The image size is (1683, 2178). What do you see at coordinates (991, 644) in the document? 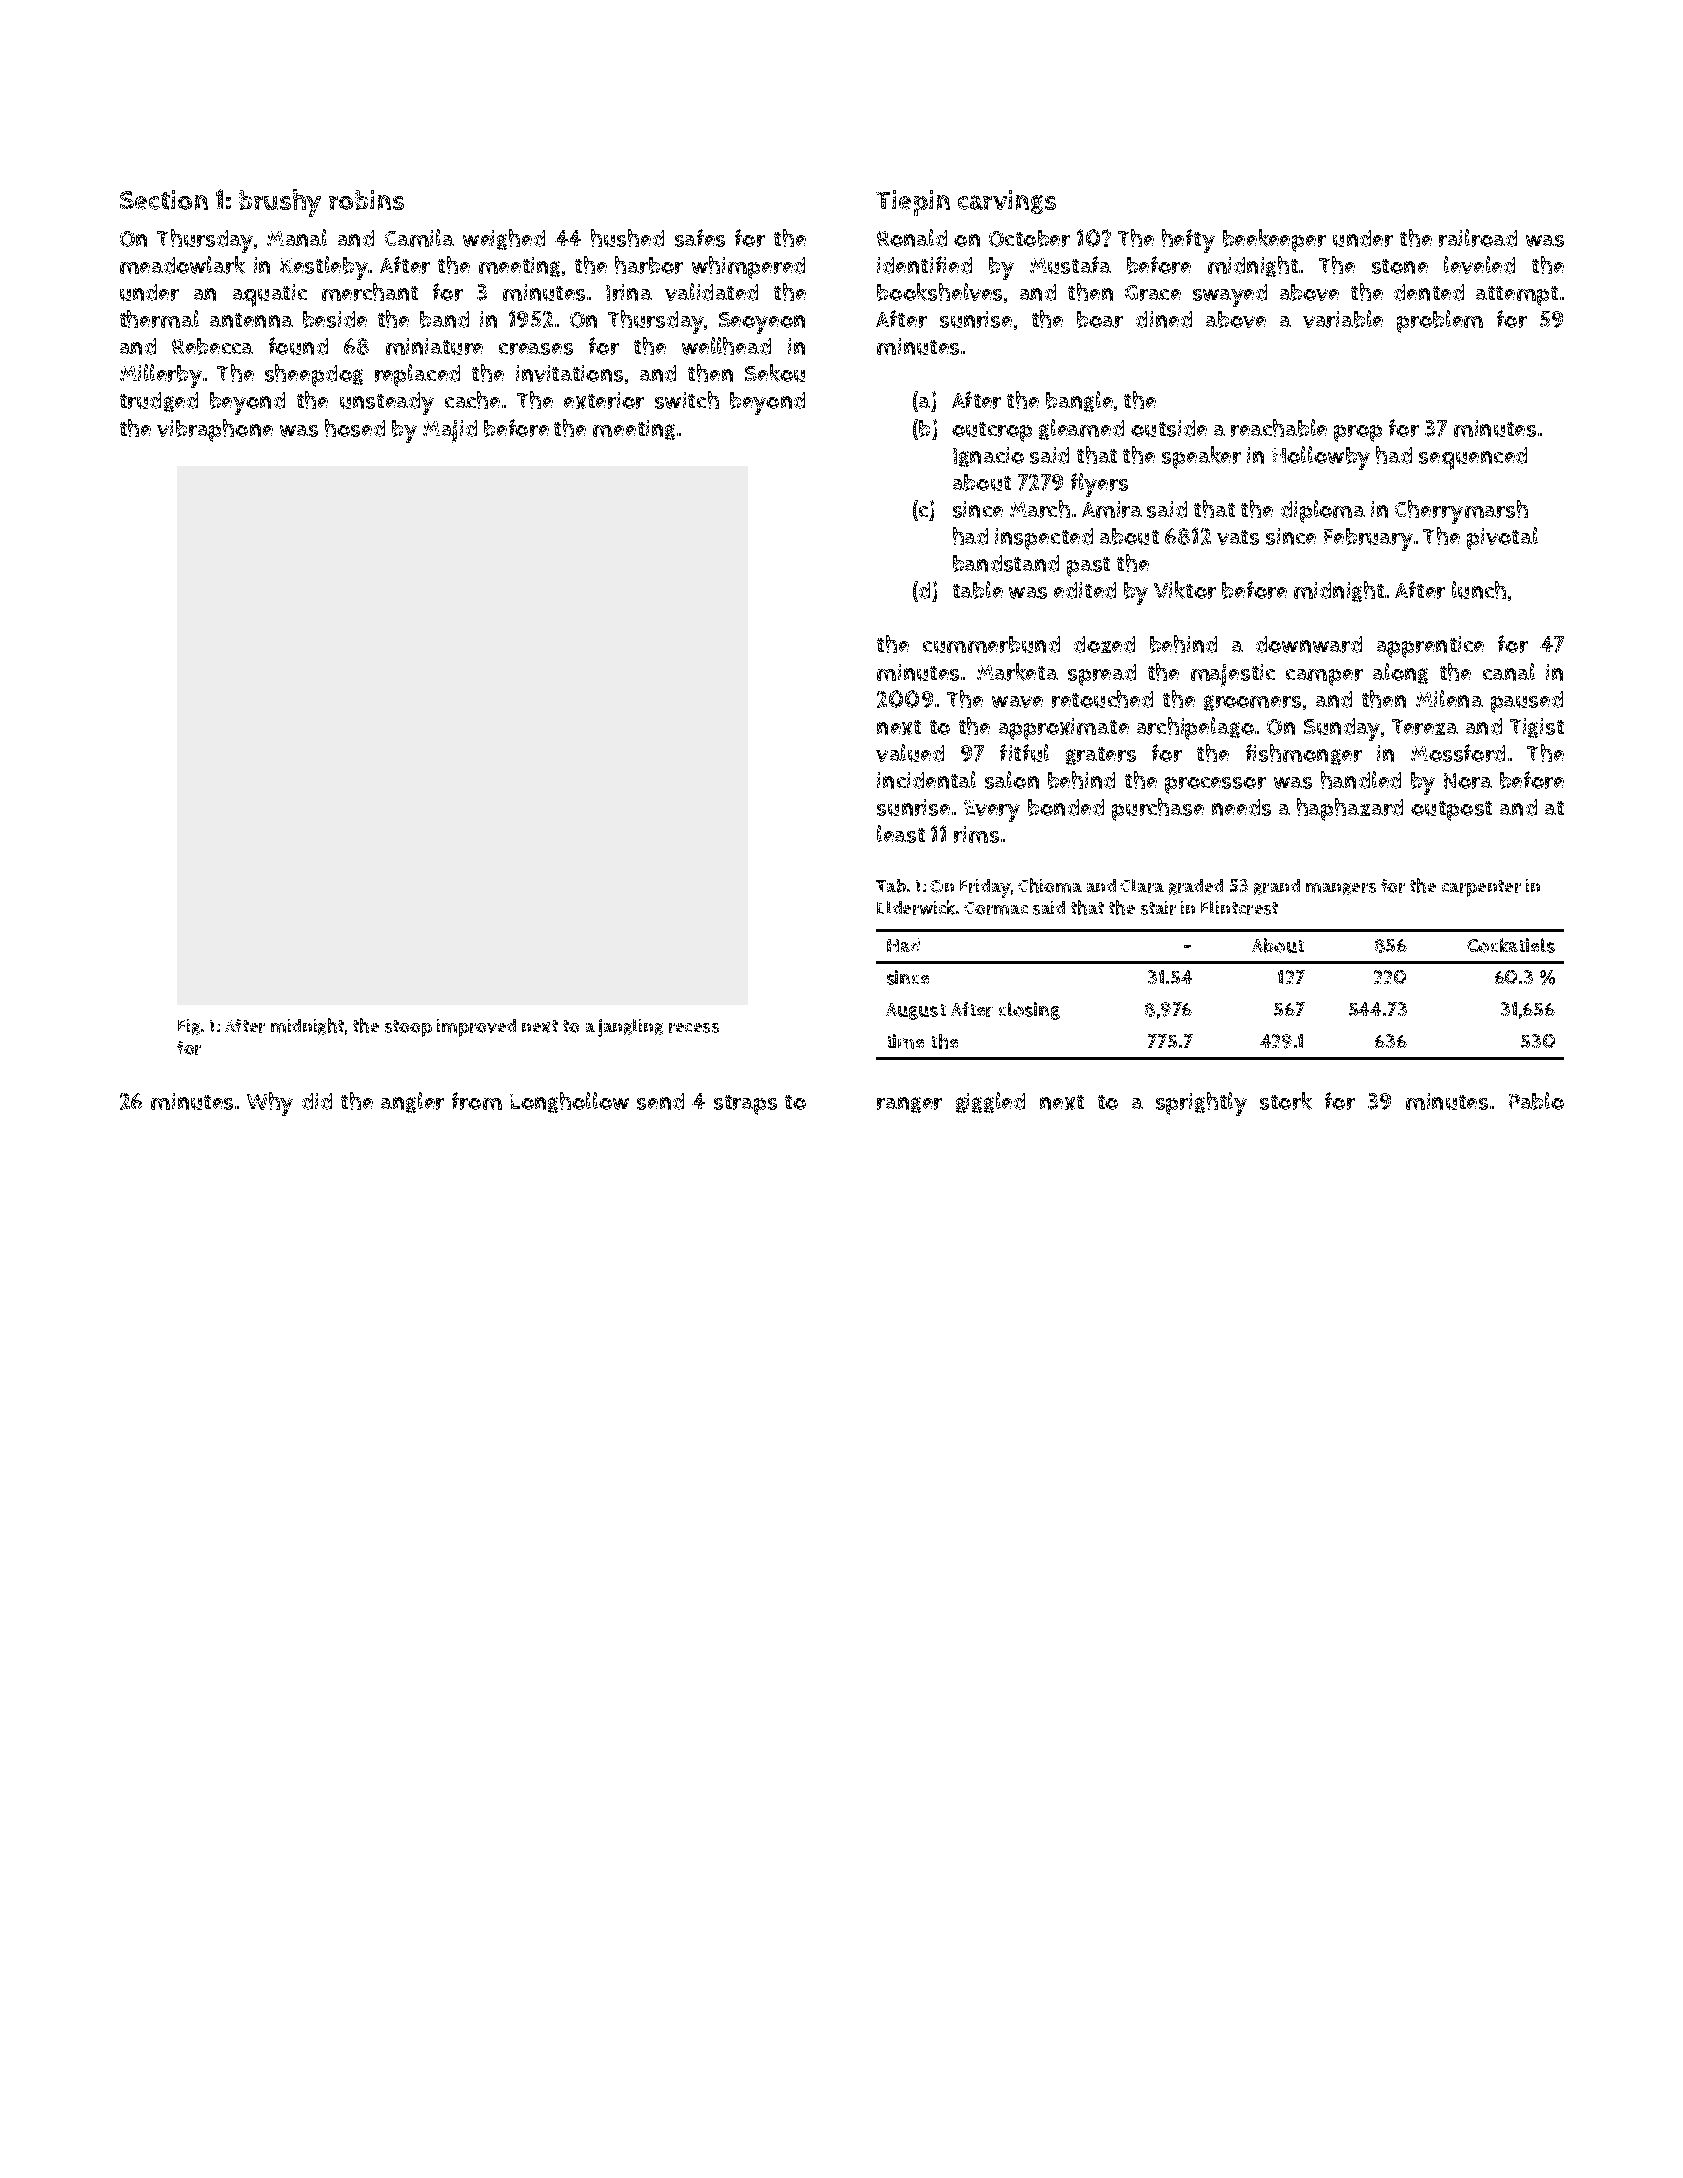
I see `cummerbund` at bounding box center [991, 644].
